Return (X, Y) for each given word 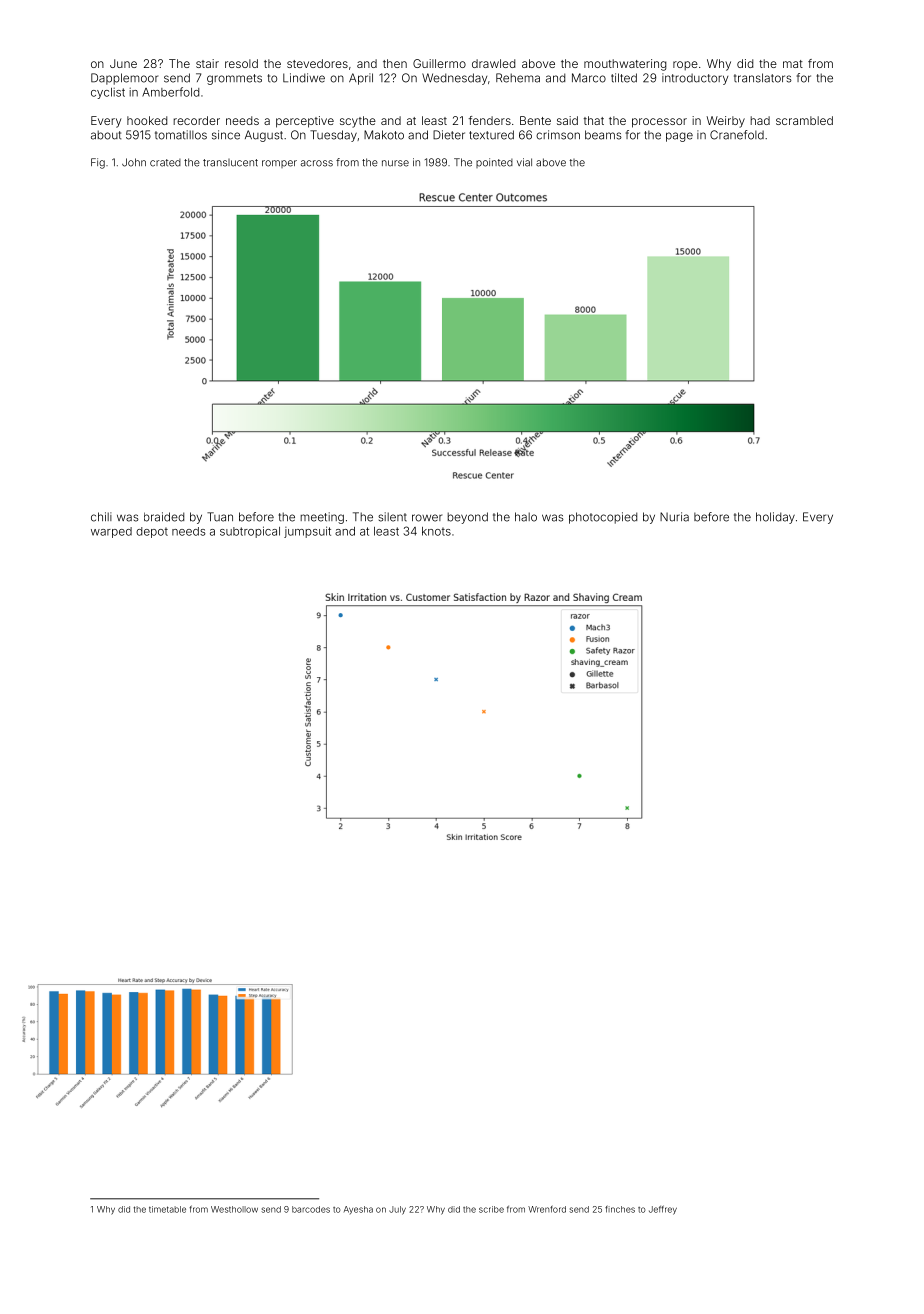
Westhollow (234, 1209)
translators (763, 78)
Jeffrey (663, 1210)
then (395, 63)
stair (207, 63)
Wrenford (547, 1209)
